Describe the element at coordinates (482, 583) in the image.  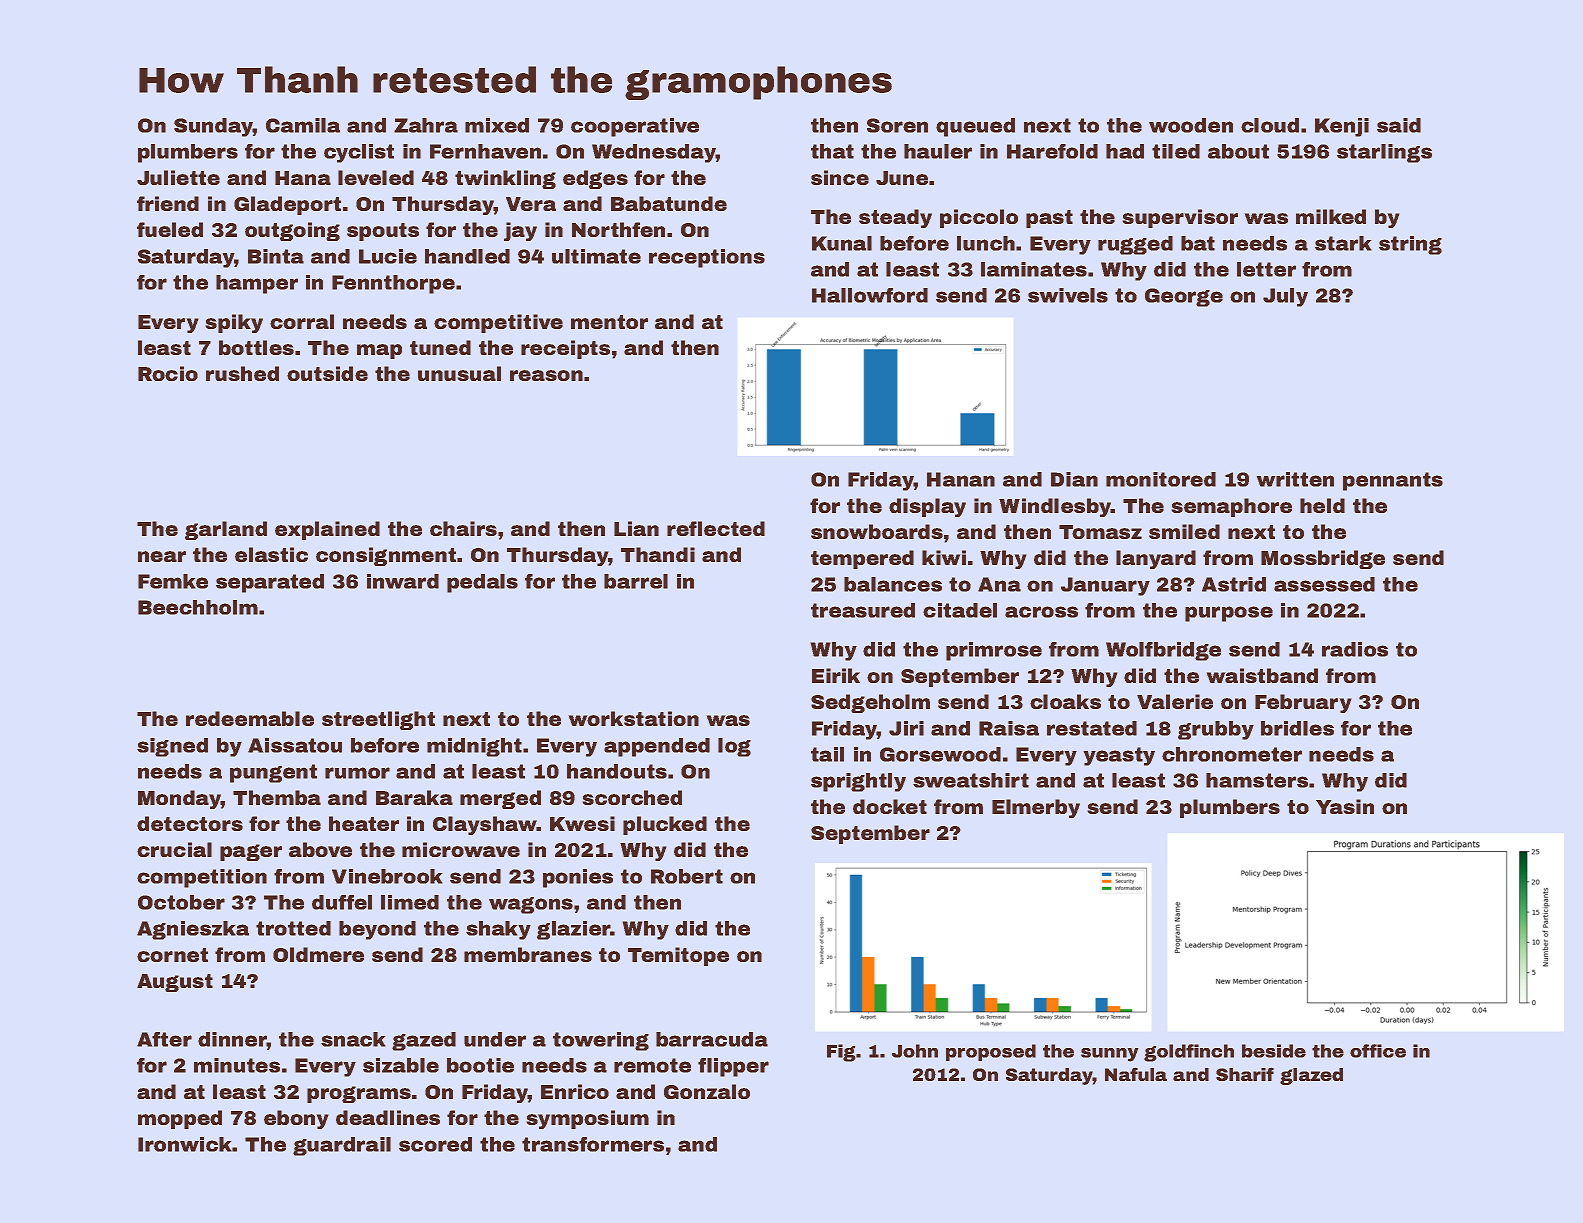
I see `pedals` at that location.
